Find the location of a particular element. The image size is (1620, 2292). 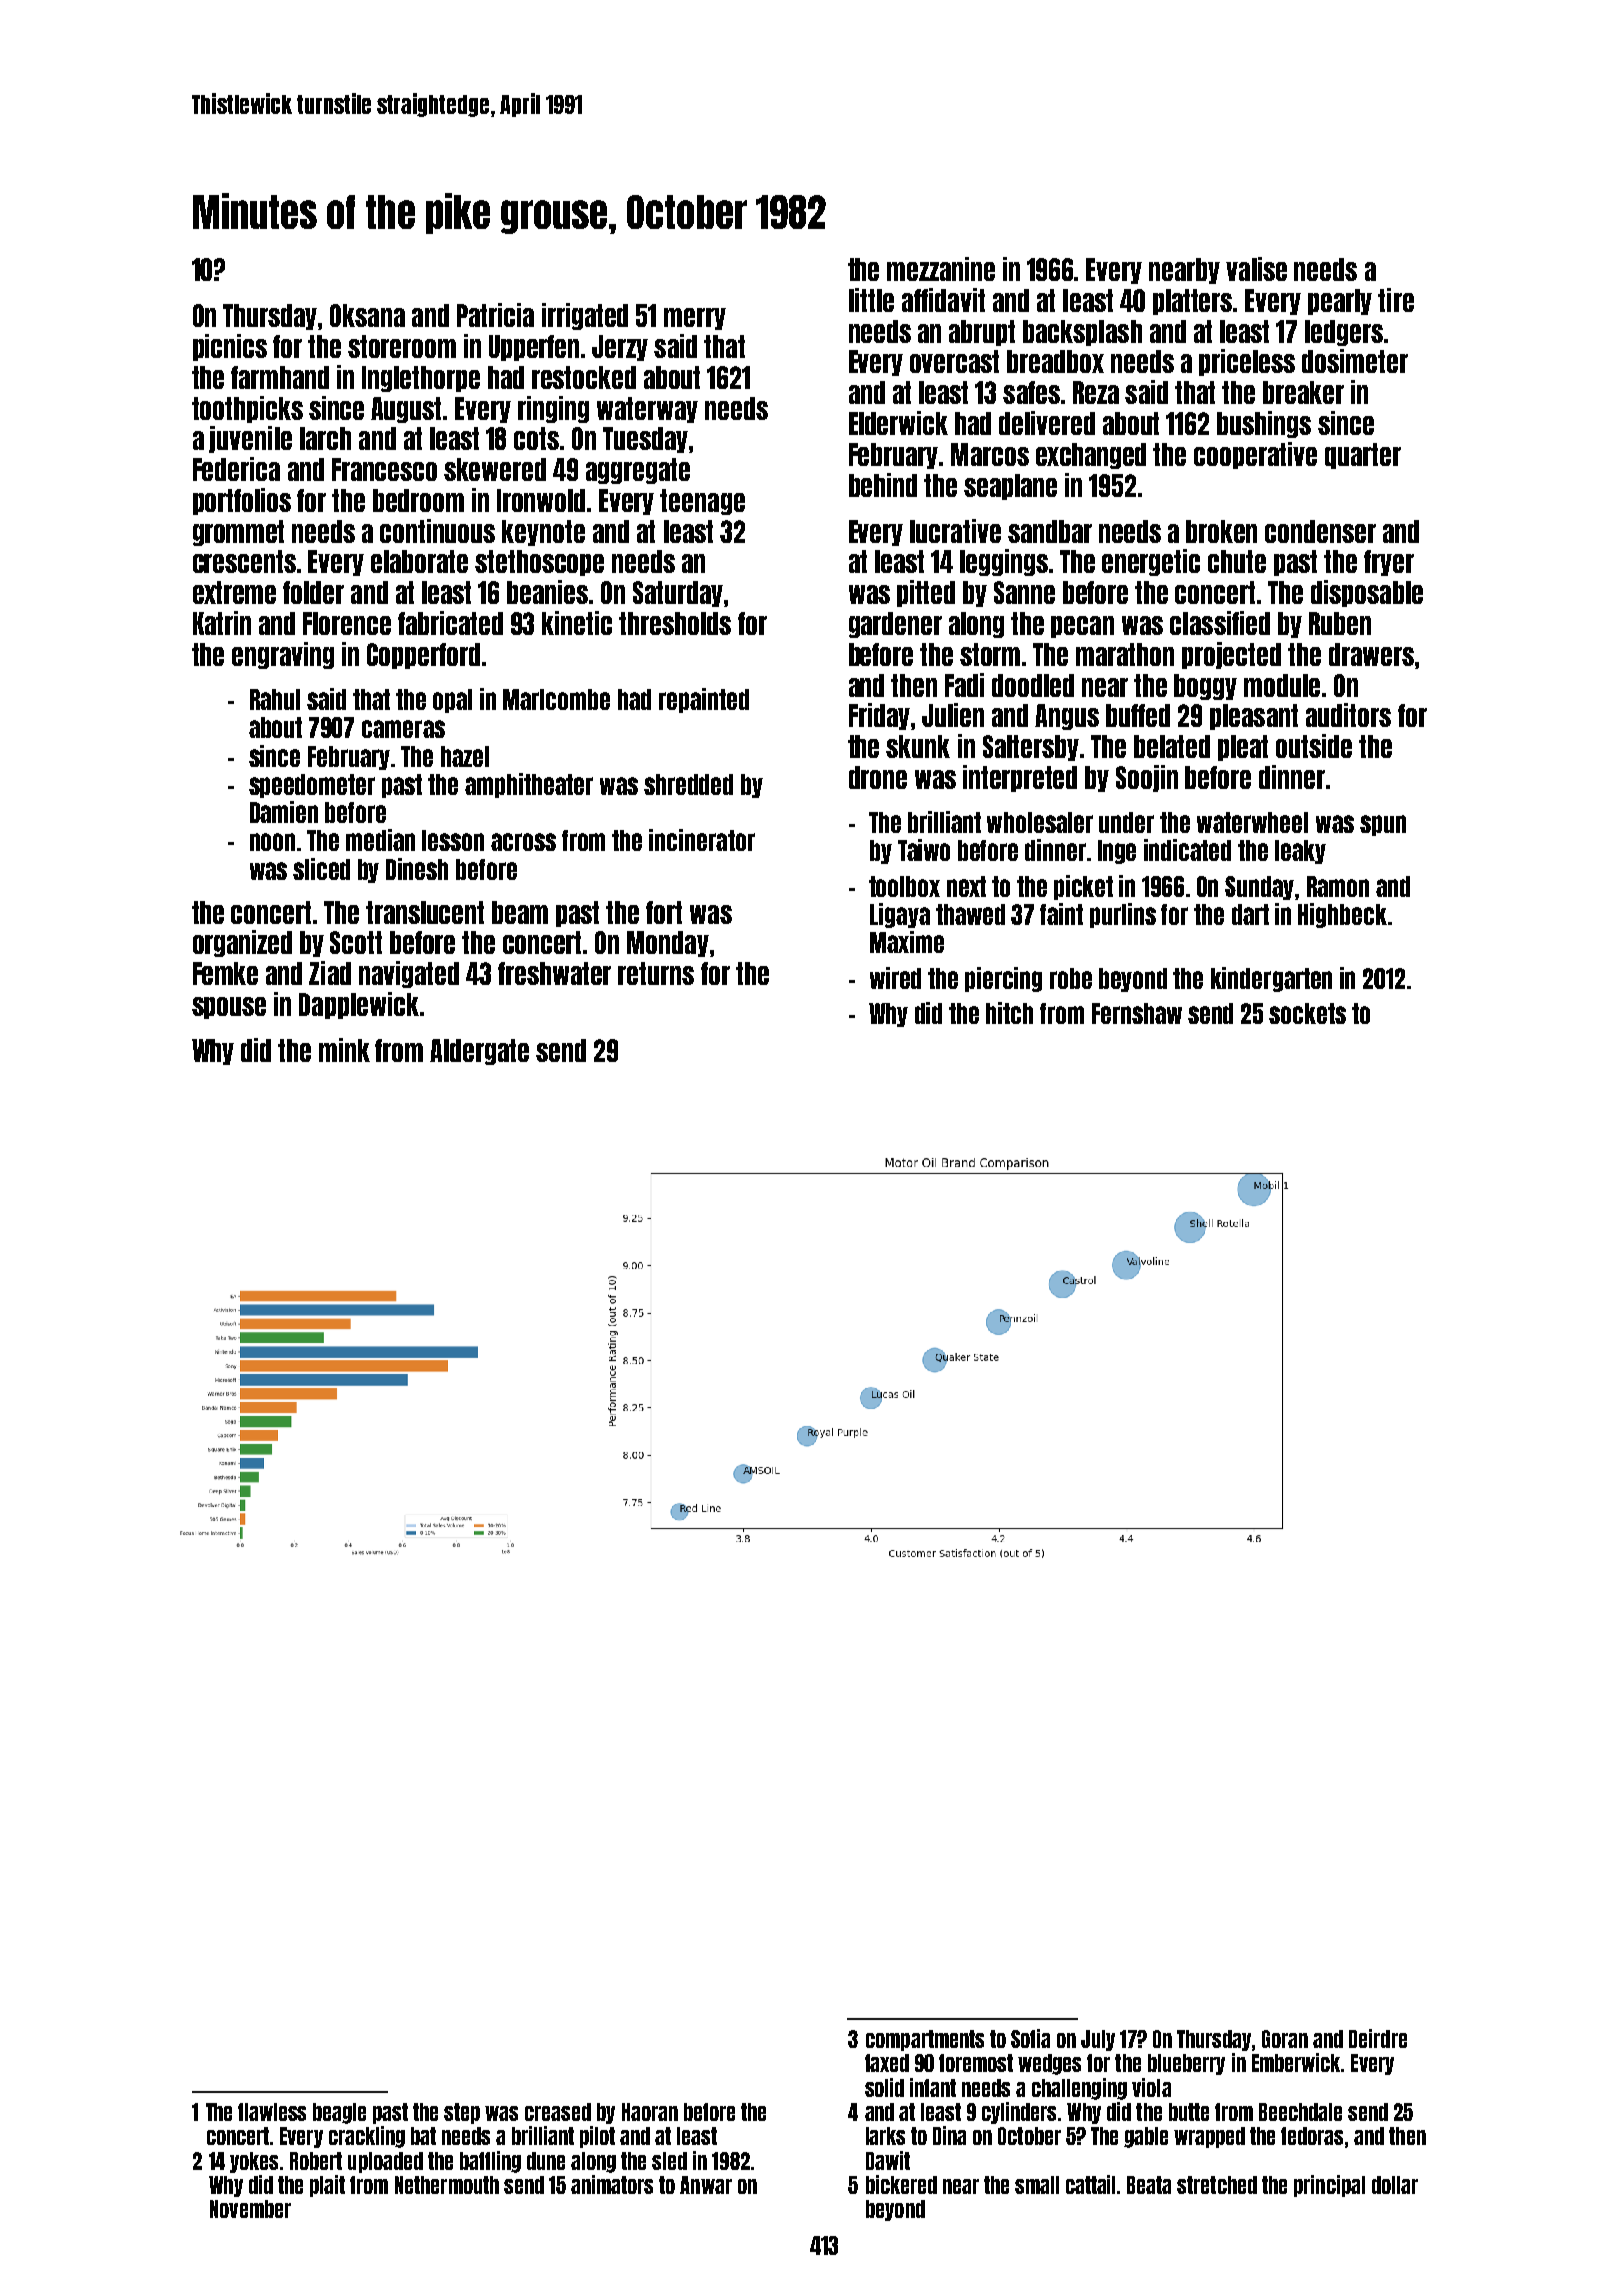

Inglethorpe is located at coordinates (421, 379).
